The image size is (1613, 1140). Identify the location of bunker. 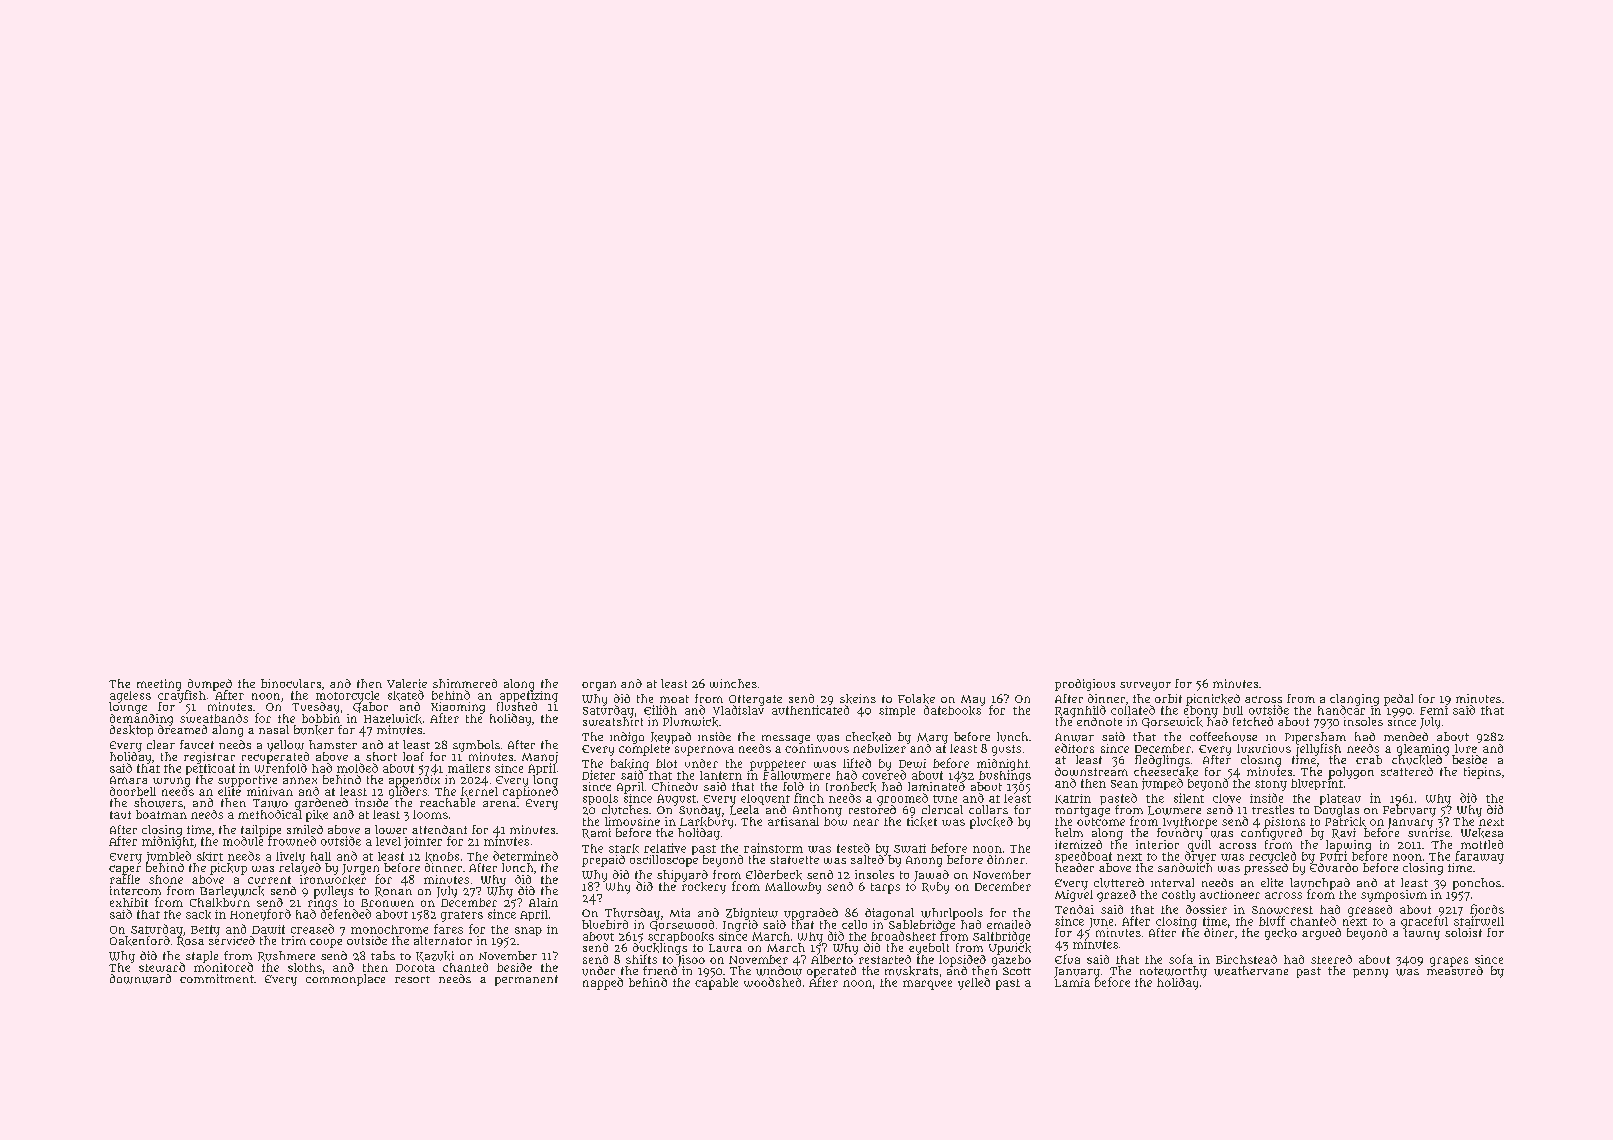
(314, 730).
